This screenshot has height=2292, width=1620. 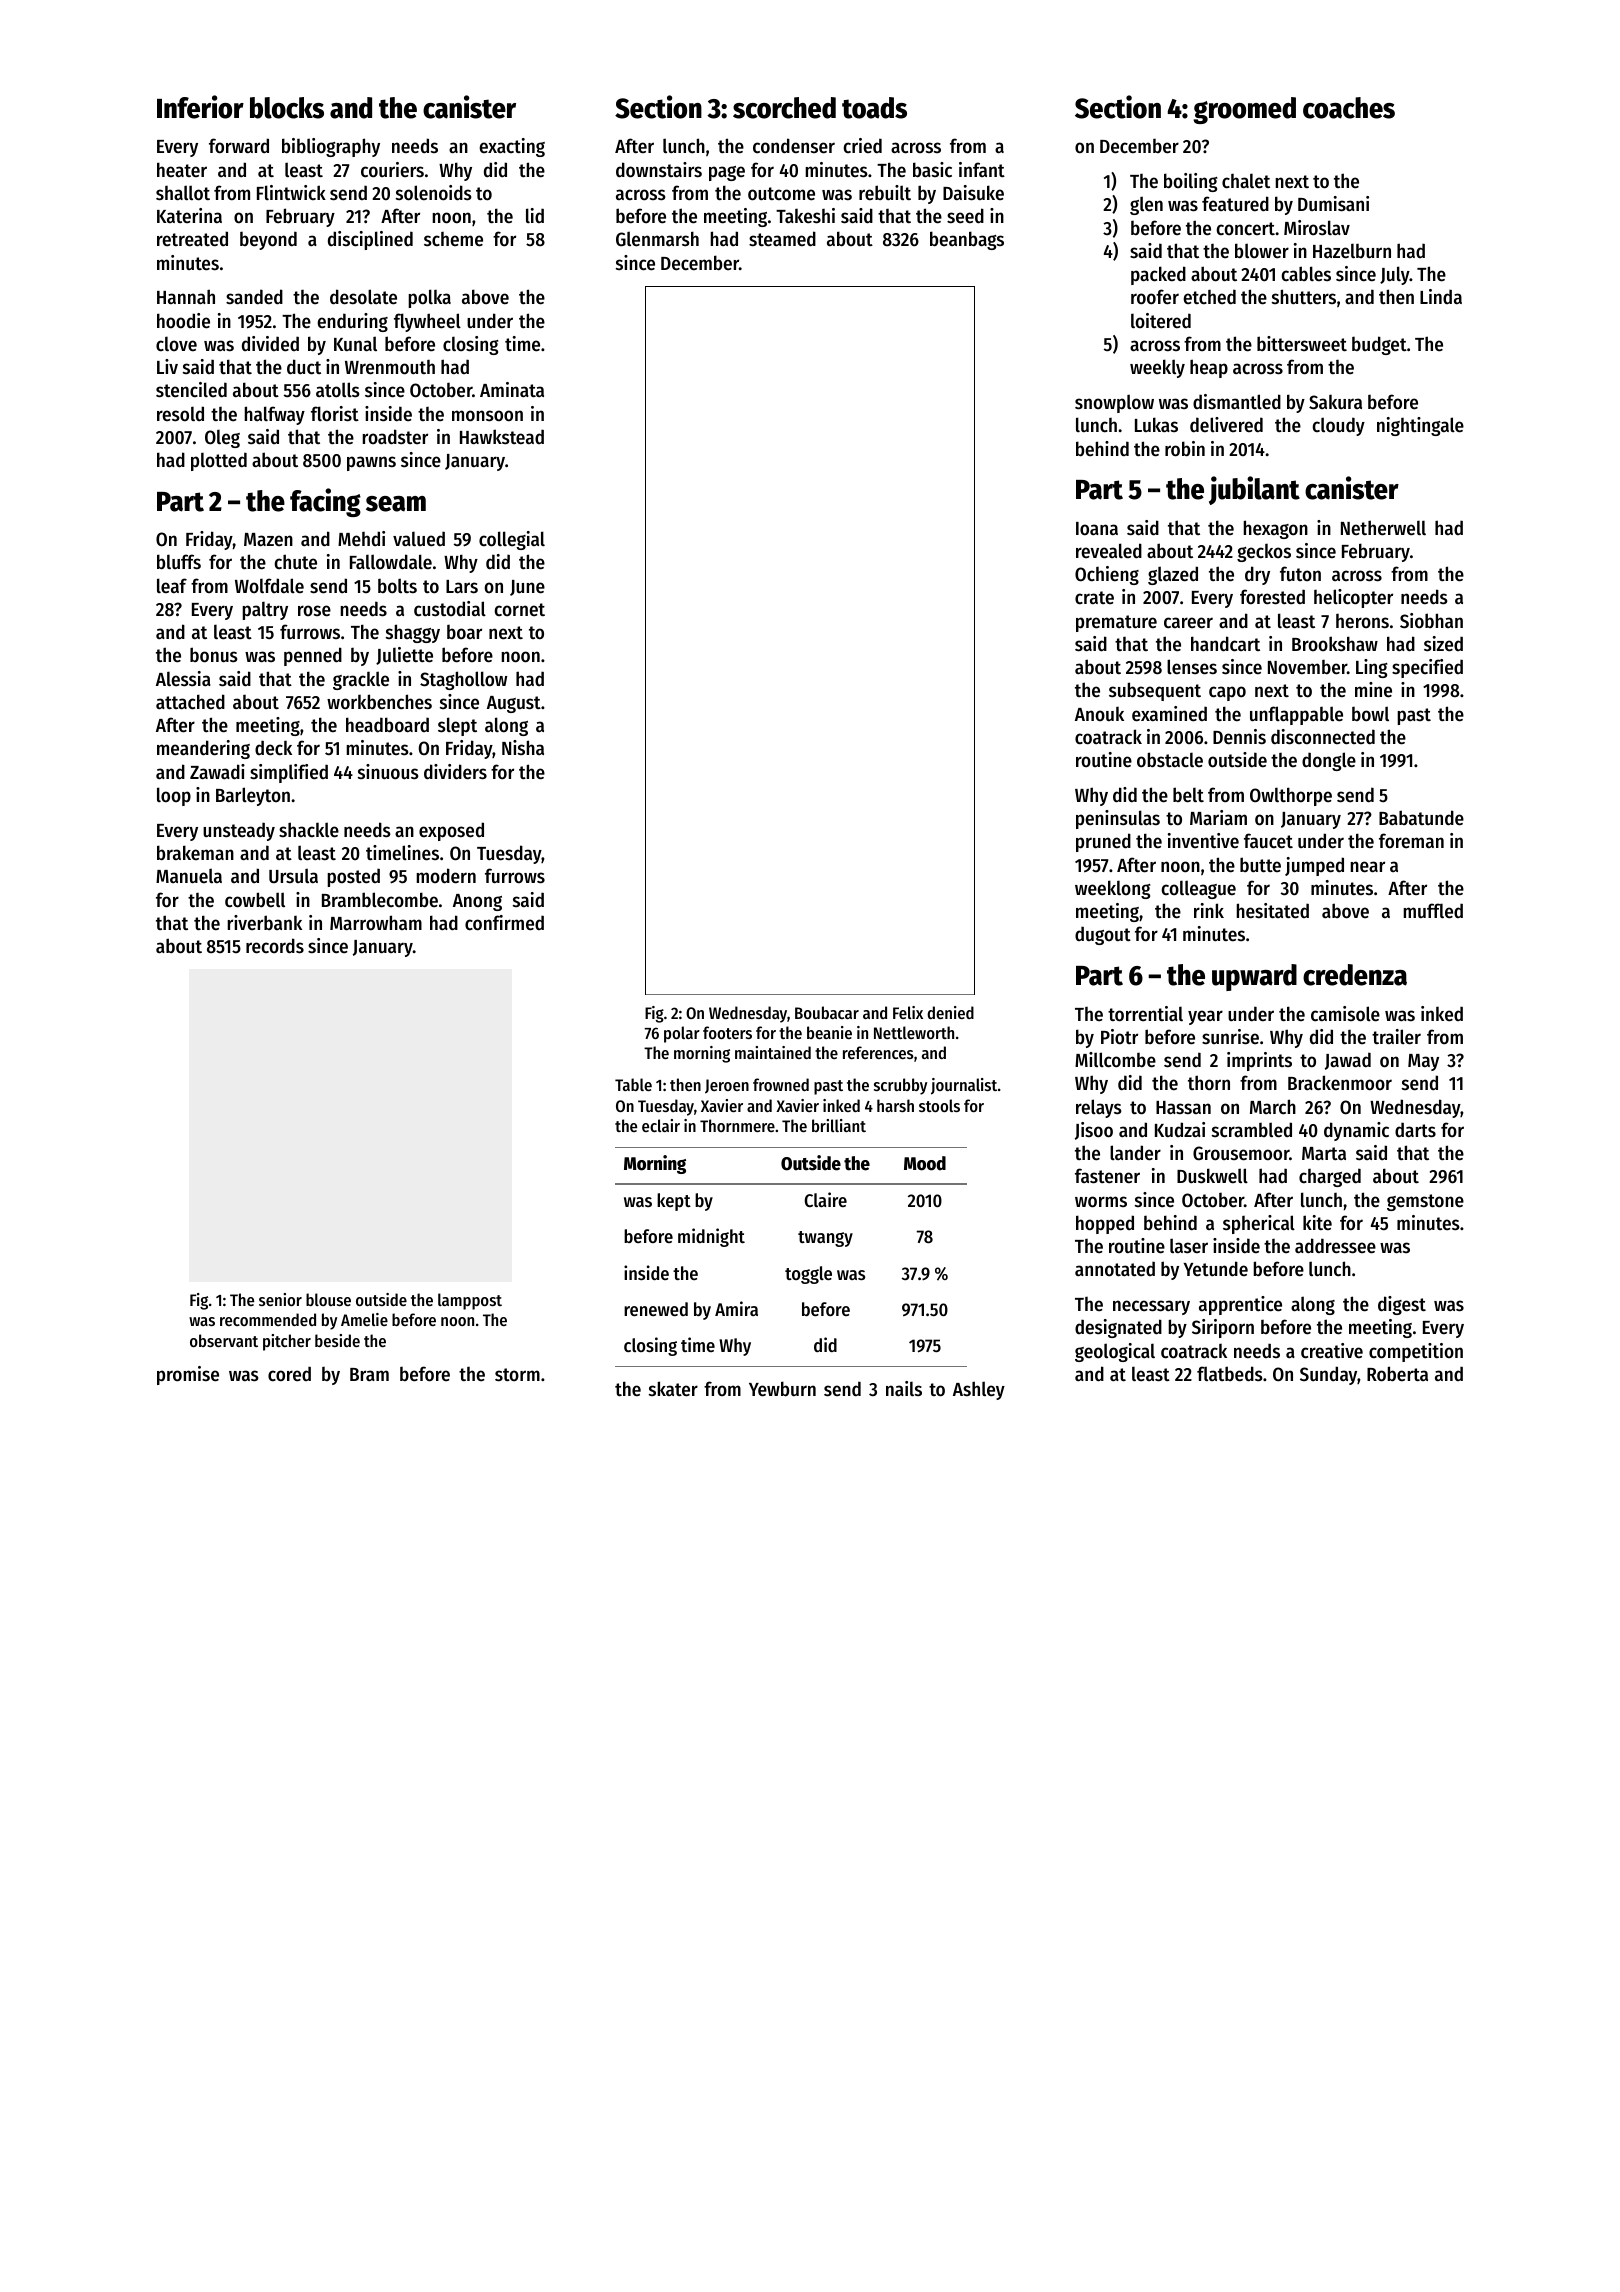 I want to click on Mazen, so click(x=268, y=539).
